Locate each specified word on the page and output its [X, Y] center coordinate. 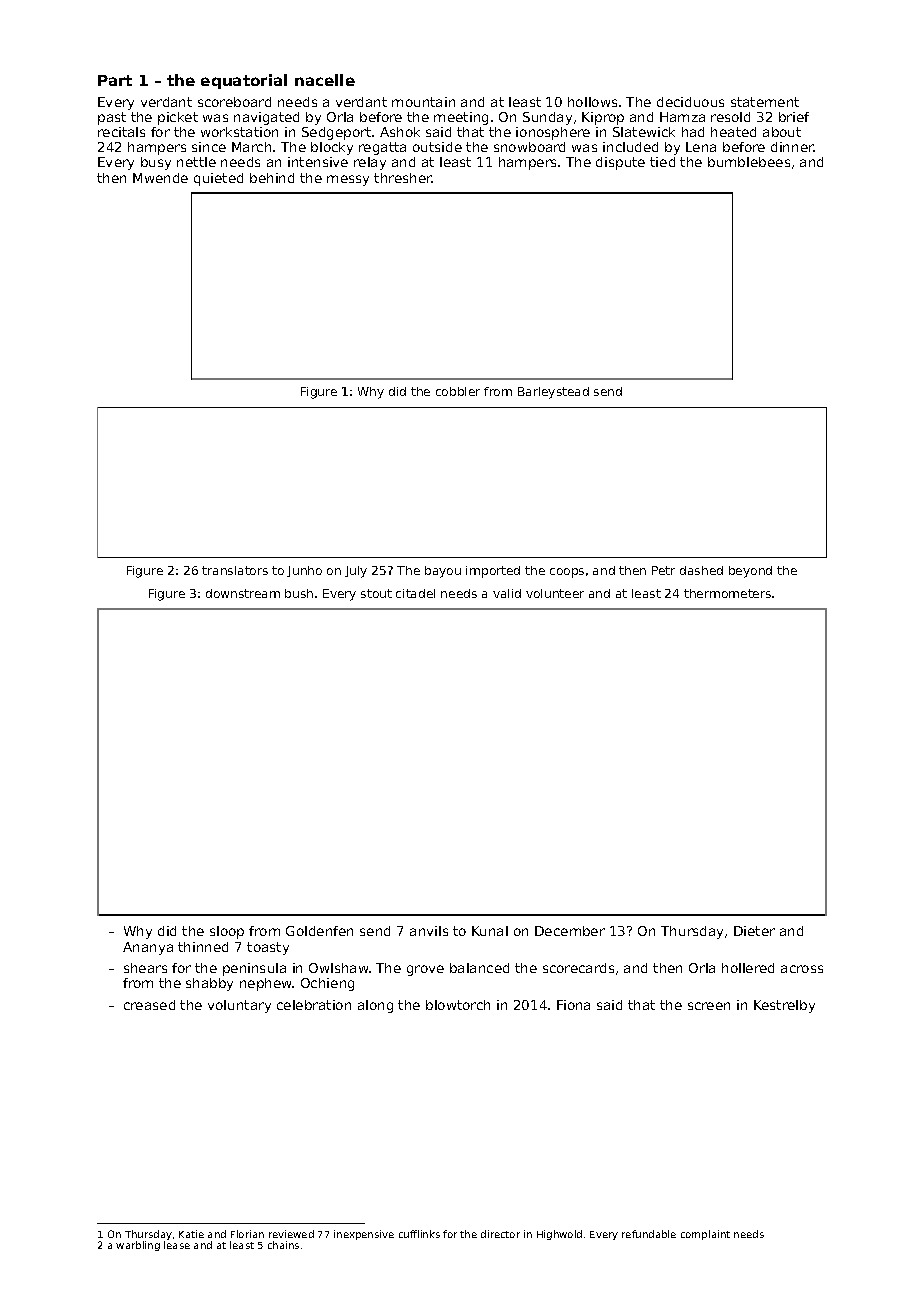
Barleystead [553, 393]
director [500, 1234]
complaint [705, 1235]
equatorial [244, 81]
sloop [227, 932]
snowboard [529, 147]
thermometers [727, 593]
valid [507, 593]
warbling [138, 1246]
